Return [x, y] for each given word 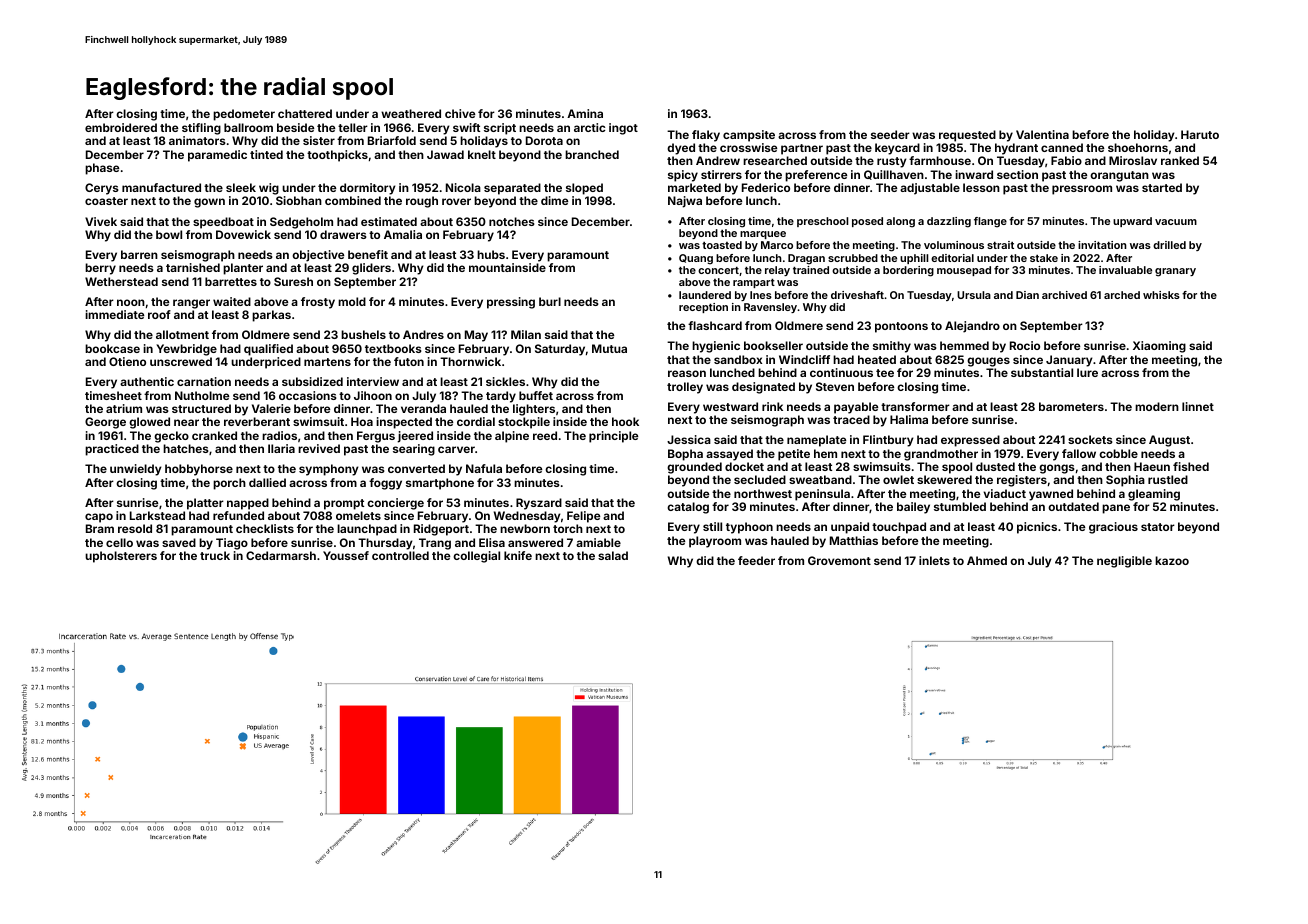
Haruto [1200, 134]
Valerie [271, 408]
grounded [694, 468]
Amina [585, 113]
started [1162, 187]
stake [1044, 258]
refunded [238, 515]
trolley [685, 388]
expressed [970, 441]
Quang [696, 259]
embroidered [121, 127]
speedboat [223, 223]
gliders [371, 269]
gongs [1057, 469]
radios [279, 435]
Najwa [685, 202]
